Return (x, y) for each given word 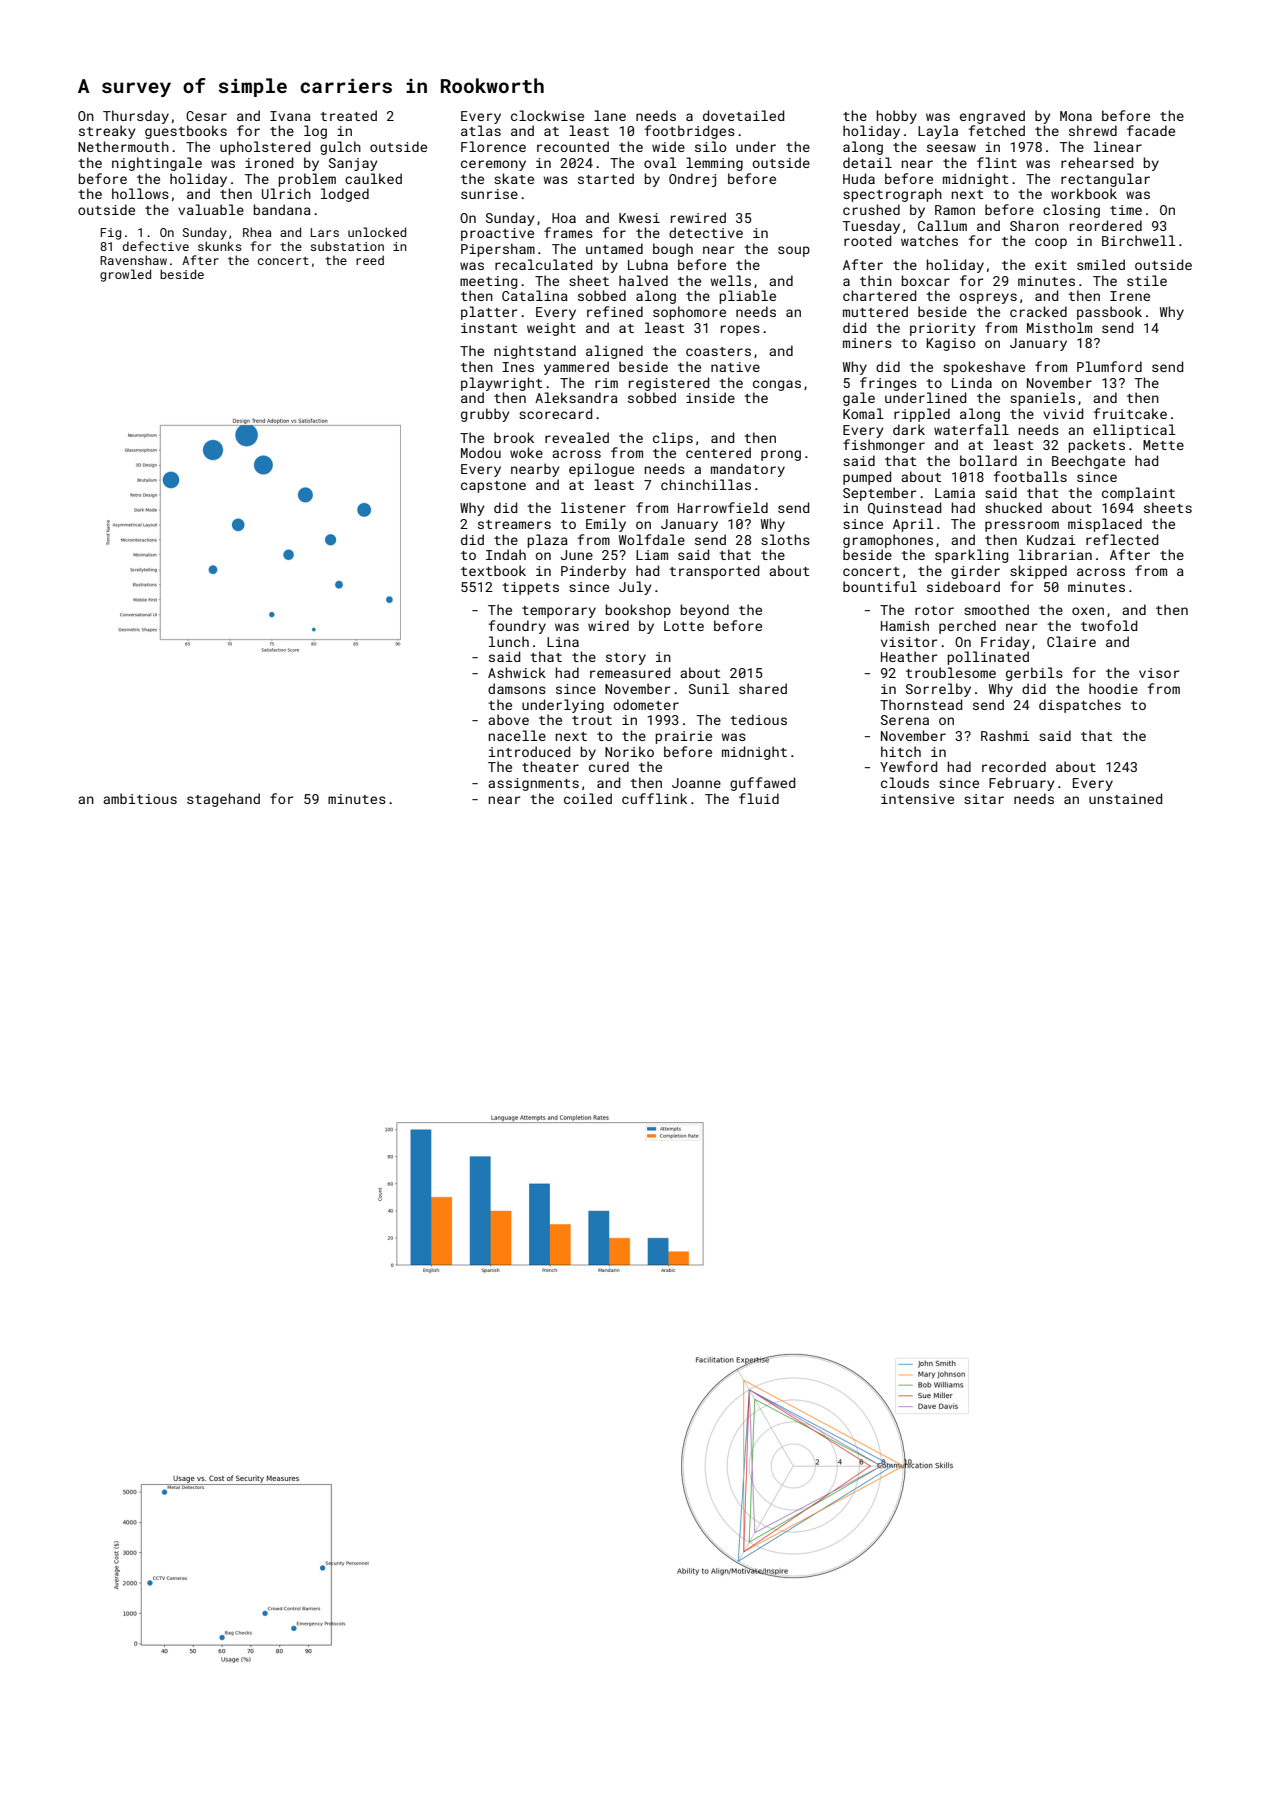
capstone (493, 487)
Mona (1076, 116)
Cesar (206, 116)
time (1126, 210)
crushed (871, 209)
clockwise (547, 115)
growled (125, 275)
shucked (1013, 507)
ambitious (140, 798)
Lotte (684, 626)
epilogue (601, 470)
